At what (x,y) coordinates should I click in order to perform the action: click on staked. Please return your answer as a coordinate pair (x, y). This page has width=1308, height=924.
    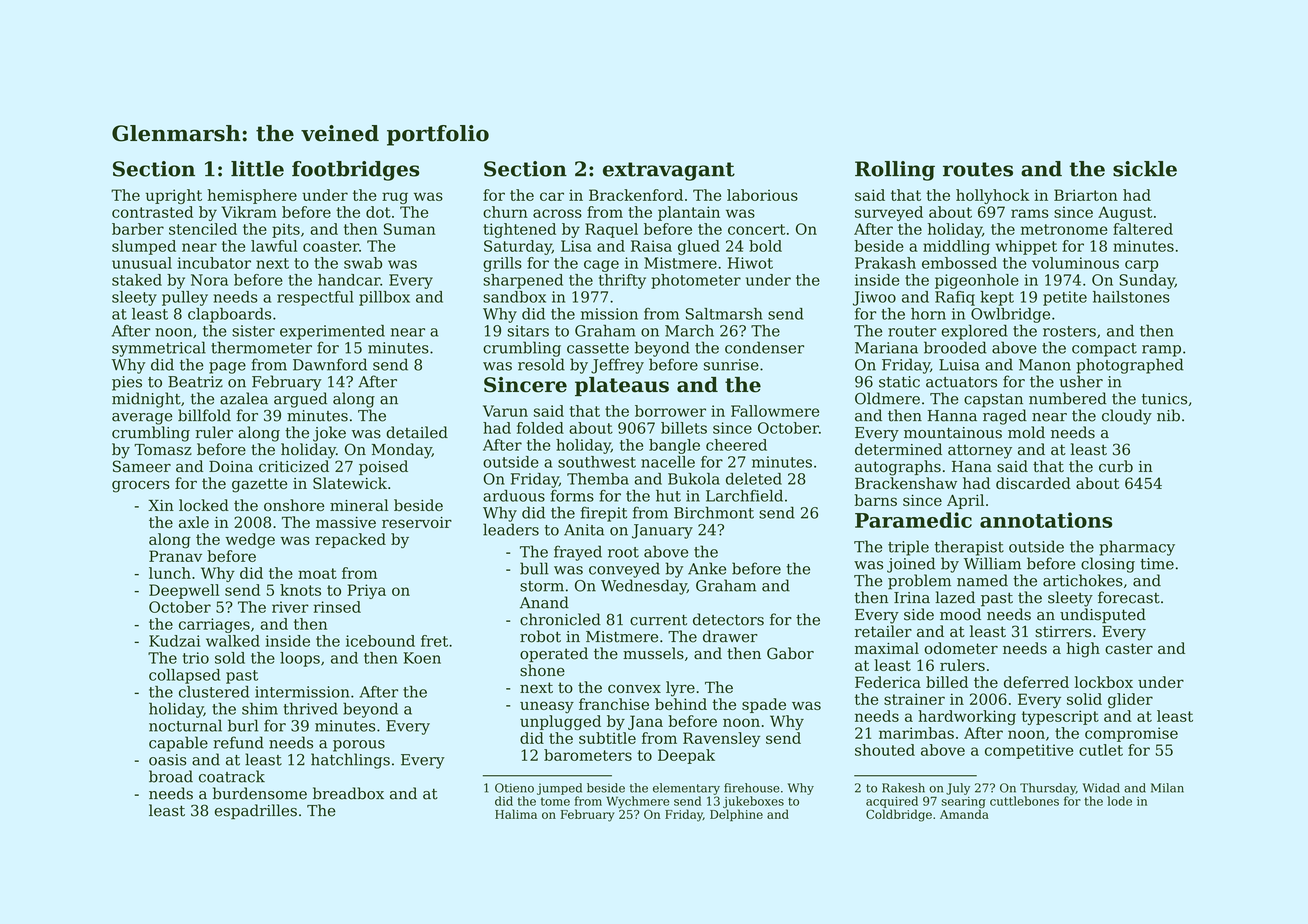
    Looking at the image, I should click on (137, 280).
